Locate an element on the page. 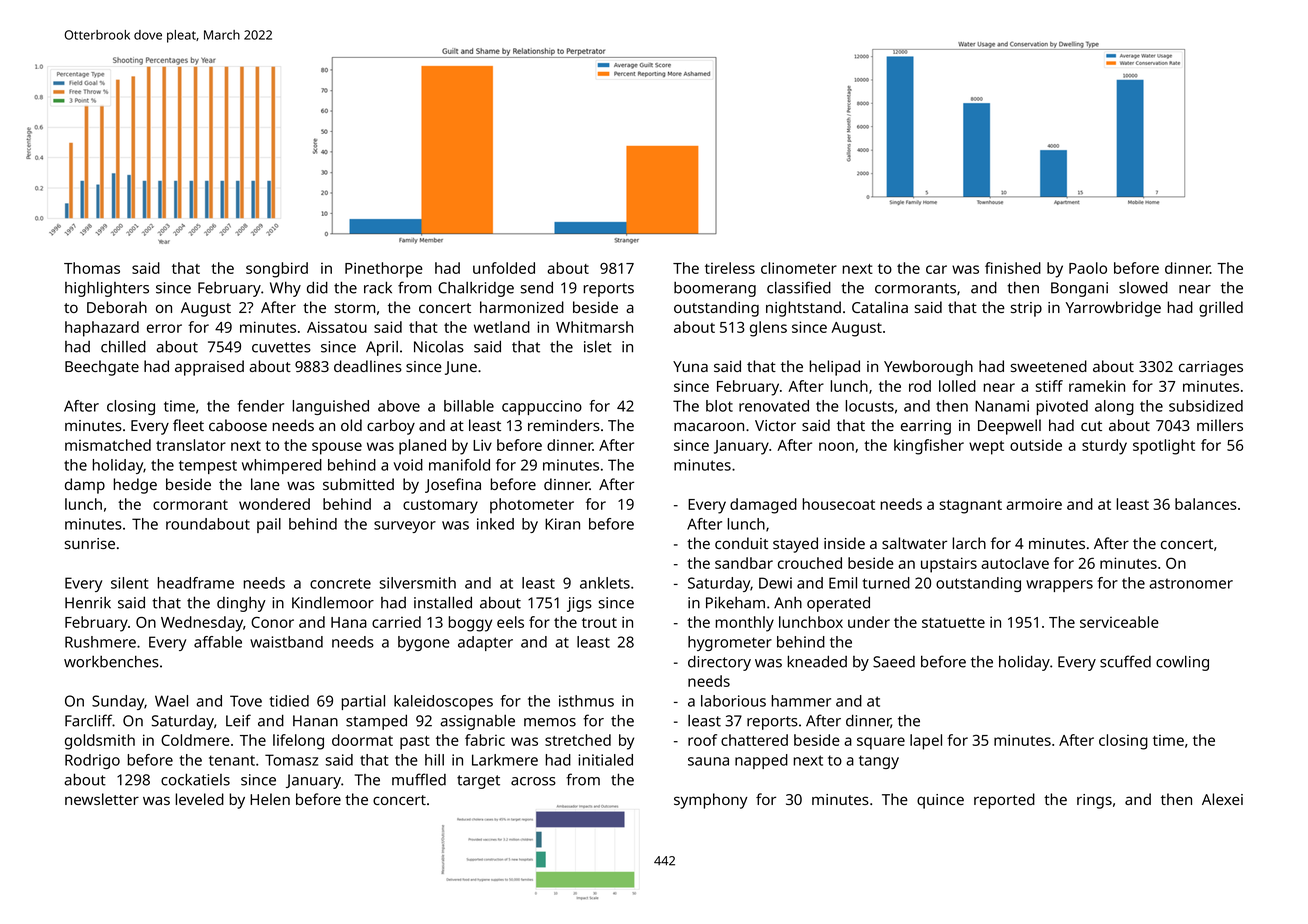 This page has height=924, width=1308. Beechgate is located at coordinates (102, 368).
